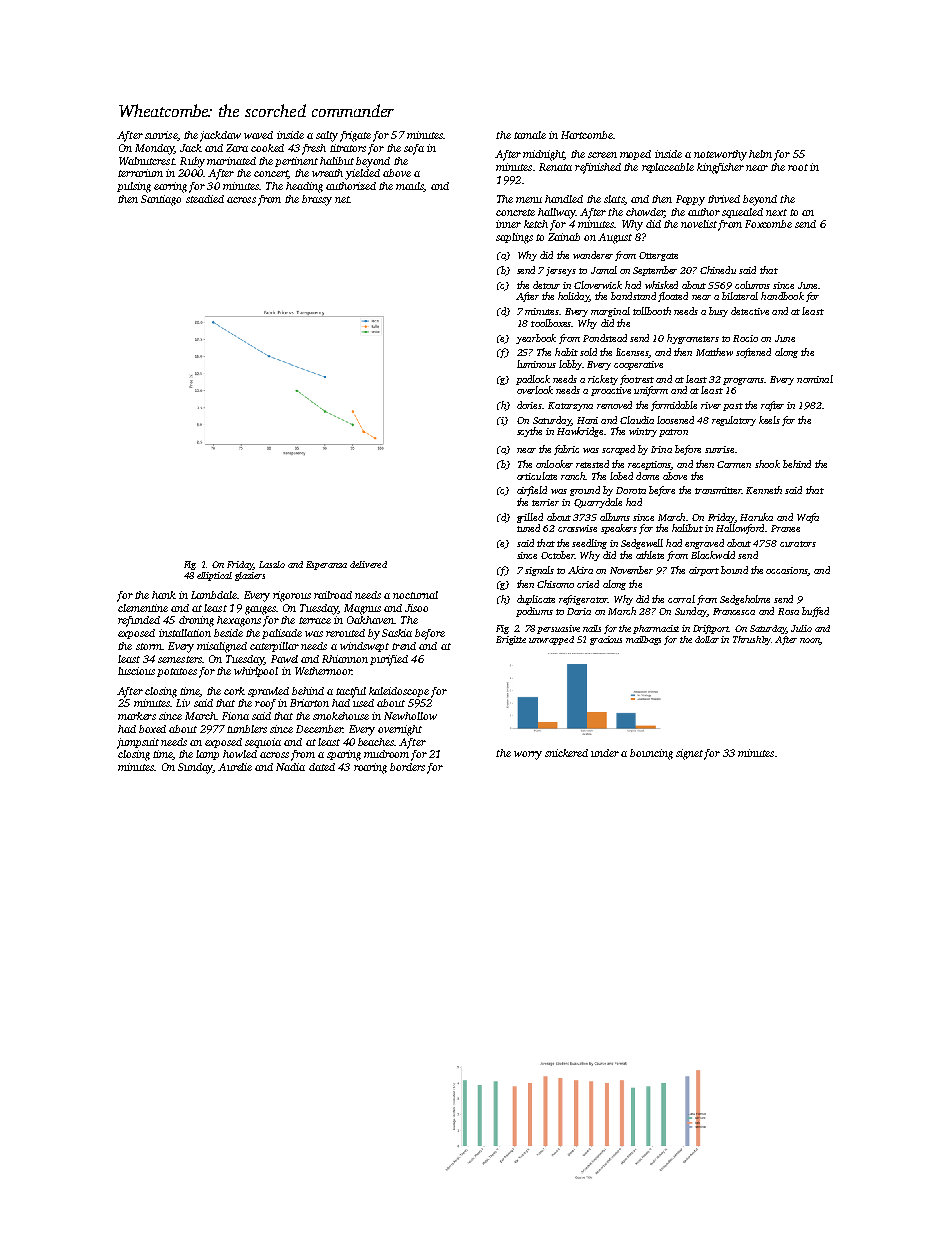 The image size is (952, 1233). I want to click on hank, so click(164, 595).
